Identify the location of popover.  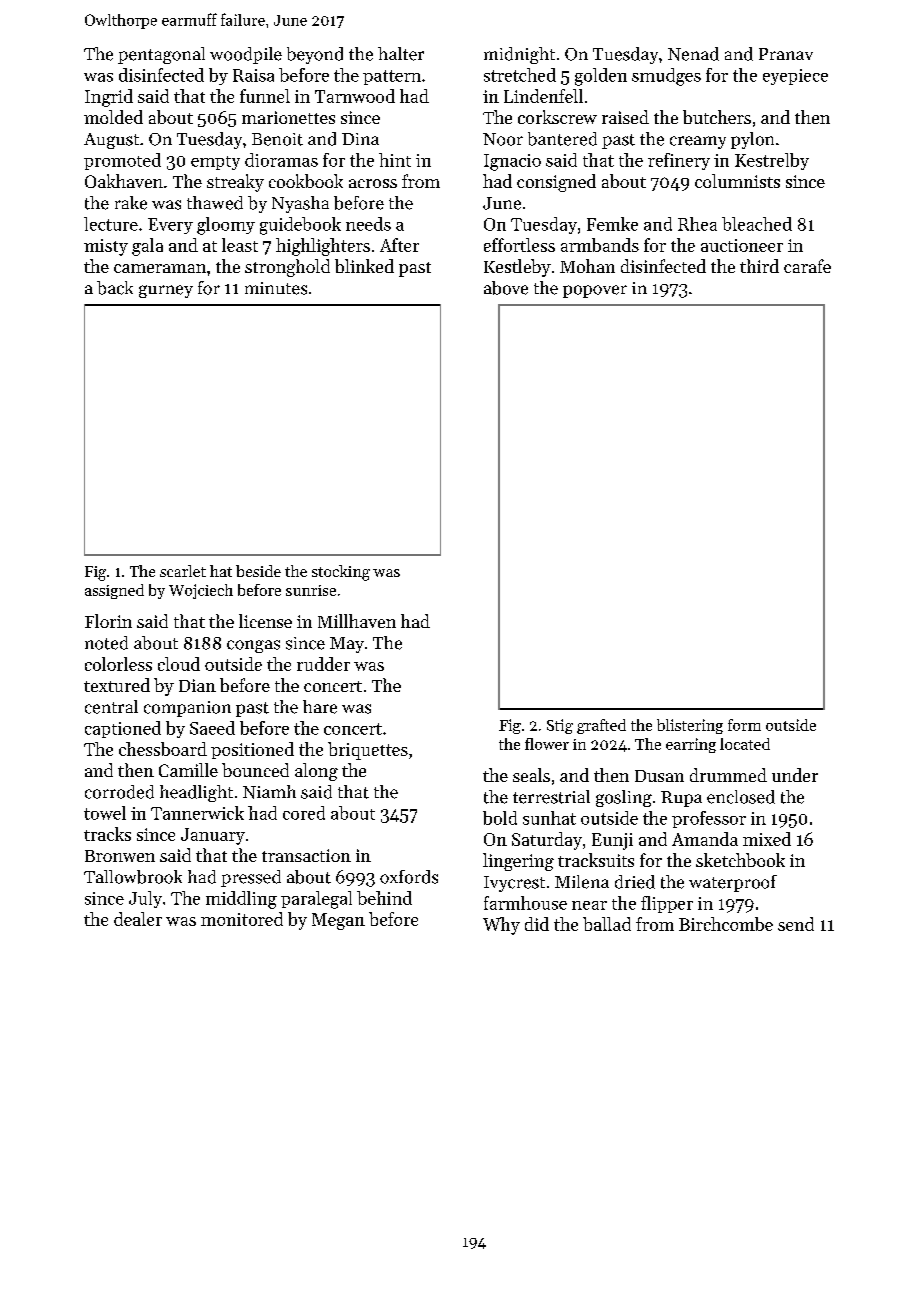
(595, 291).
